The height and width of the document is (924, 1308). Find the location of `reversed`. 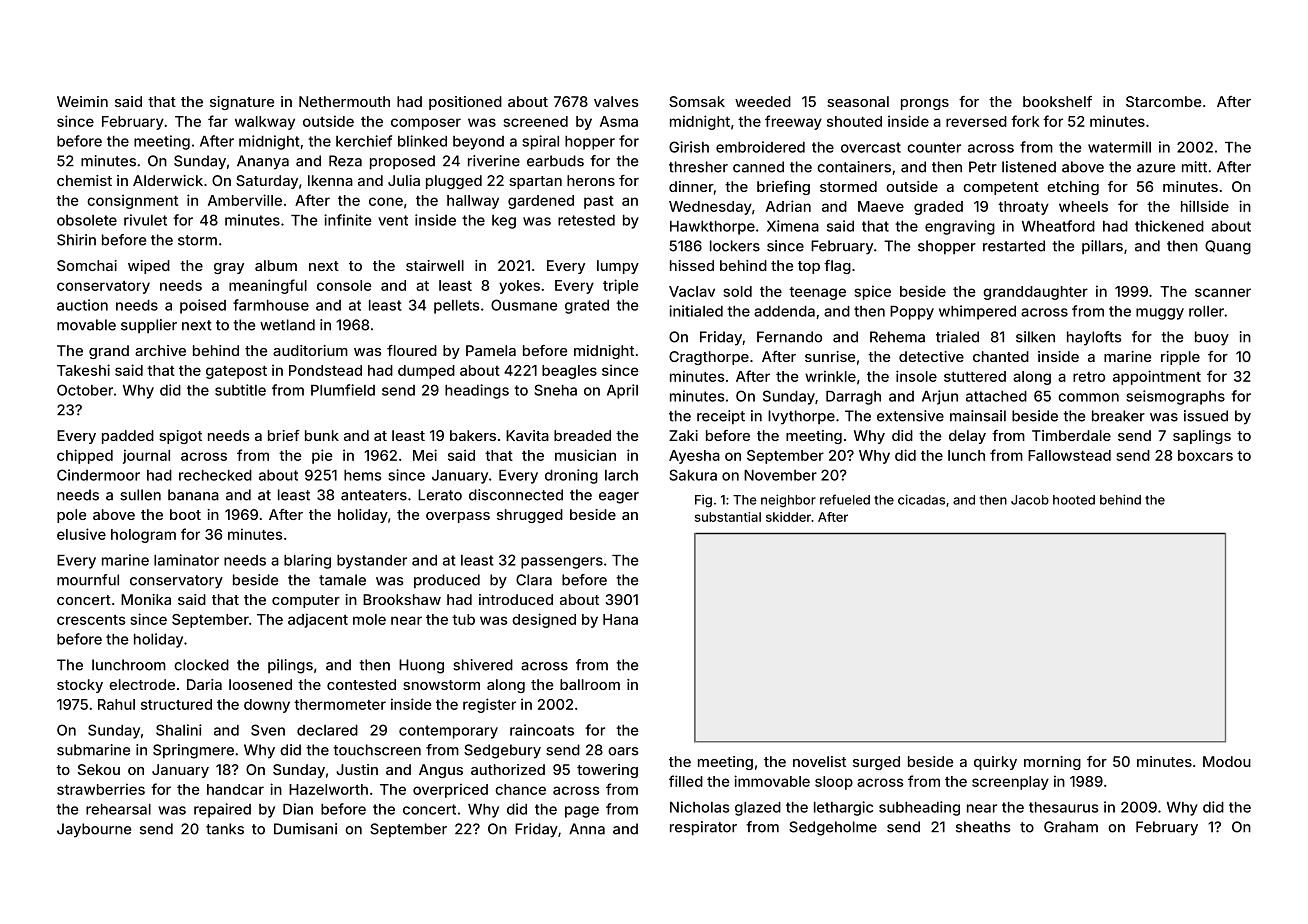

reversed is located at coordinates (976, 121).
